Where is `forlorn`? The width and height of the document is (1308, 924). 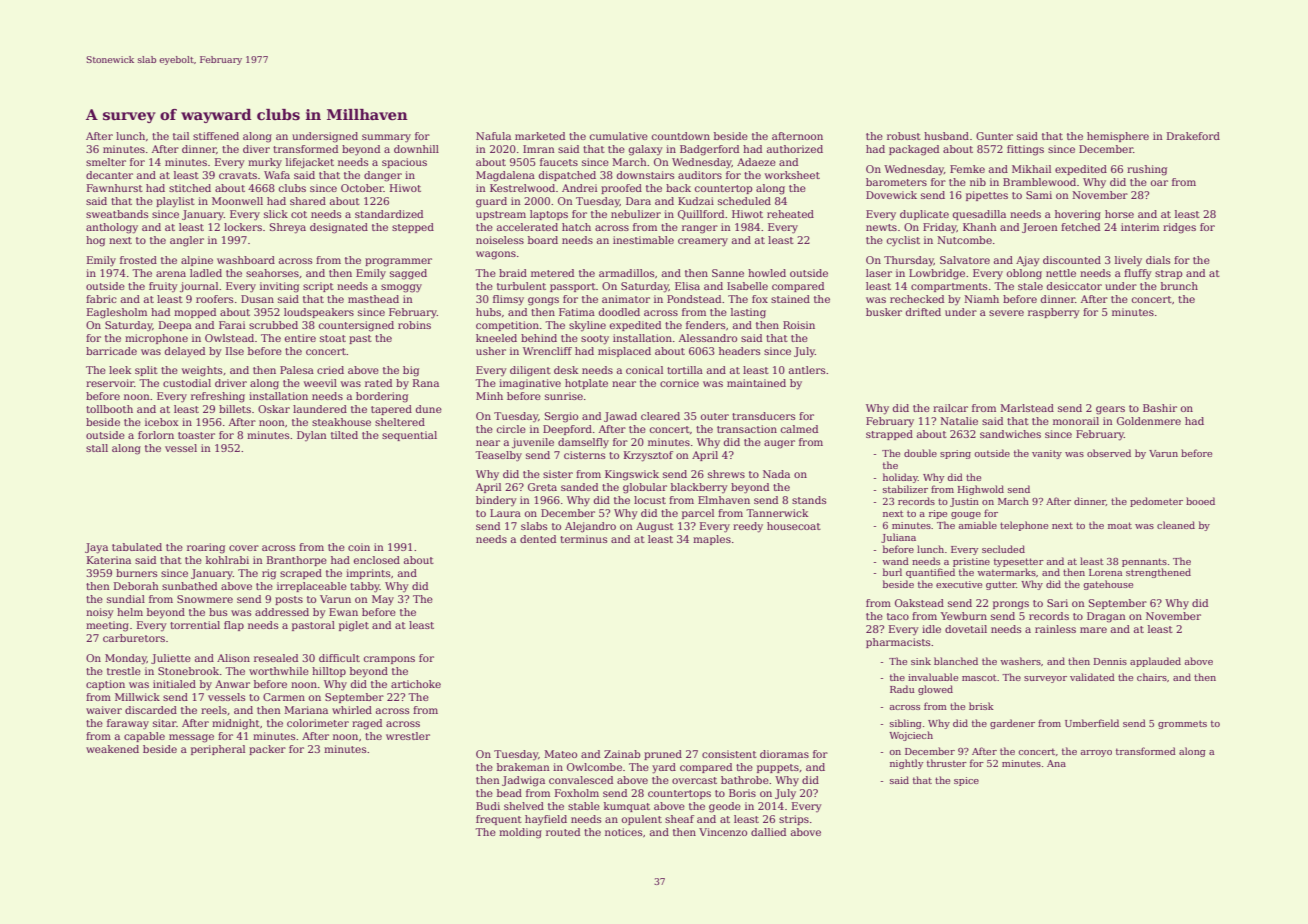 forlorn is located at coordinates (156, 435).
